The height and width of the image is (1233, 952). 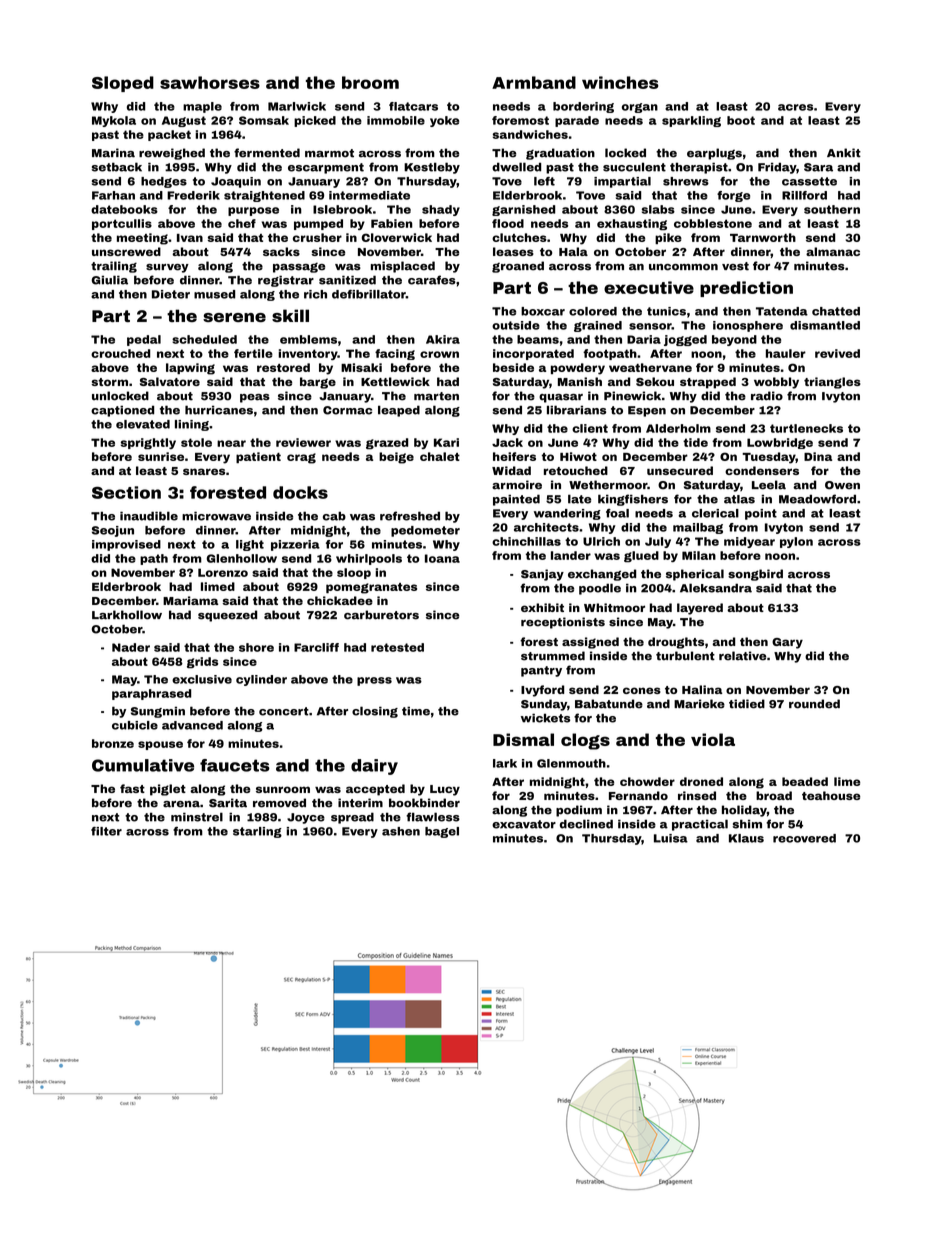 I want to click on winches, so click(x=620, y=82).
